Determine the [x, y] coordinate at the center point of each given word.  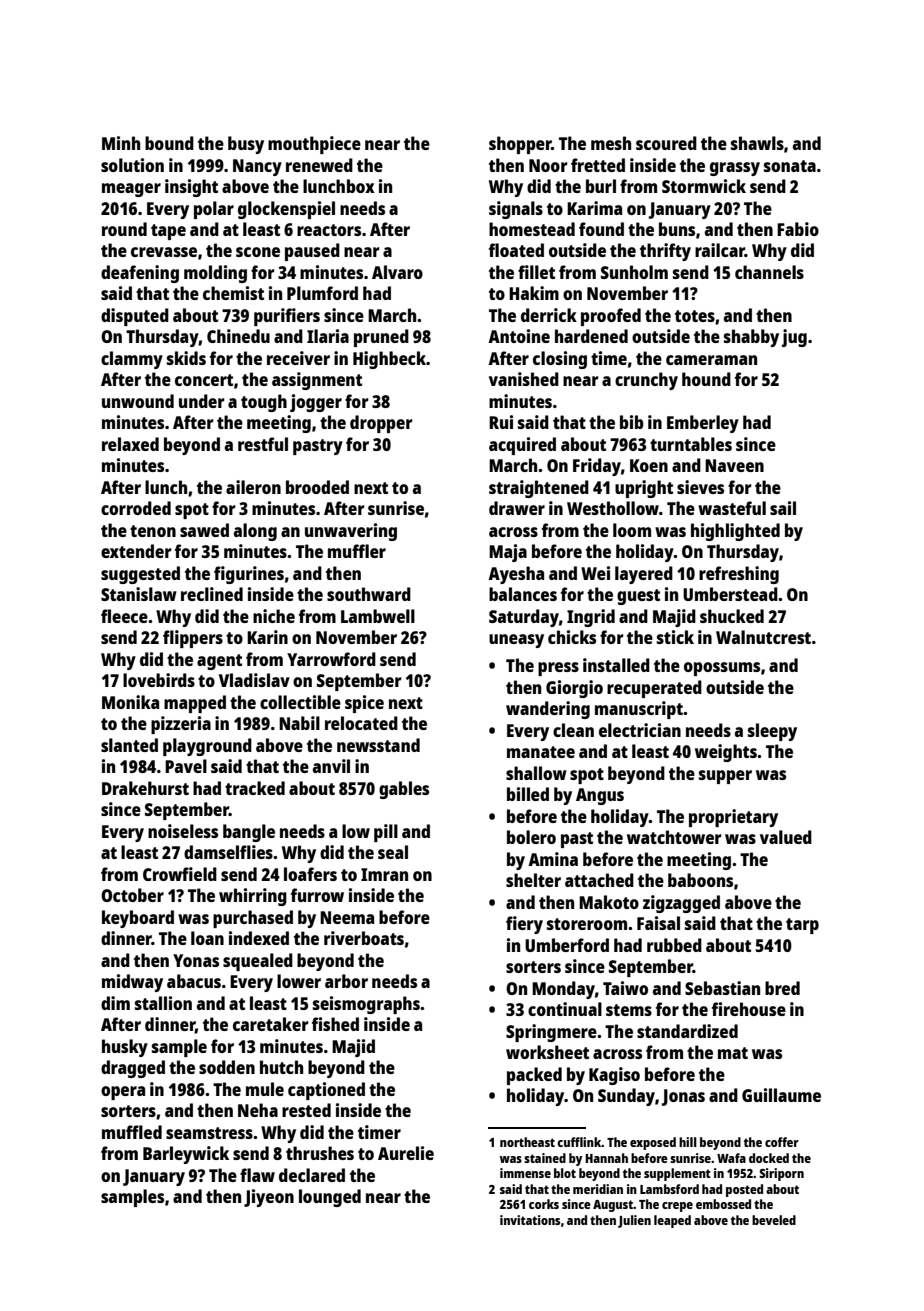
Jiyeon [269, 1198]
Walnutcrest [763, 637]
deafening [140, 274]
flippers [193, 639]
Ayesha [516, 575]
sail [783, 508]
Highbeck [389, 360]
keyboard [138, 919]
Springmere [551, 1033]
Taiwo [625, 988]
